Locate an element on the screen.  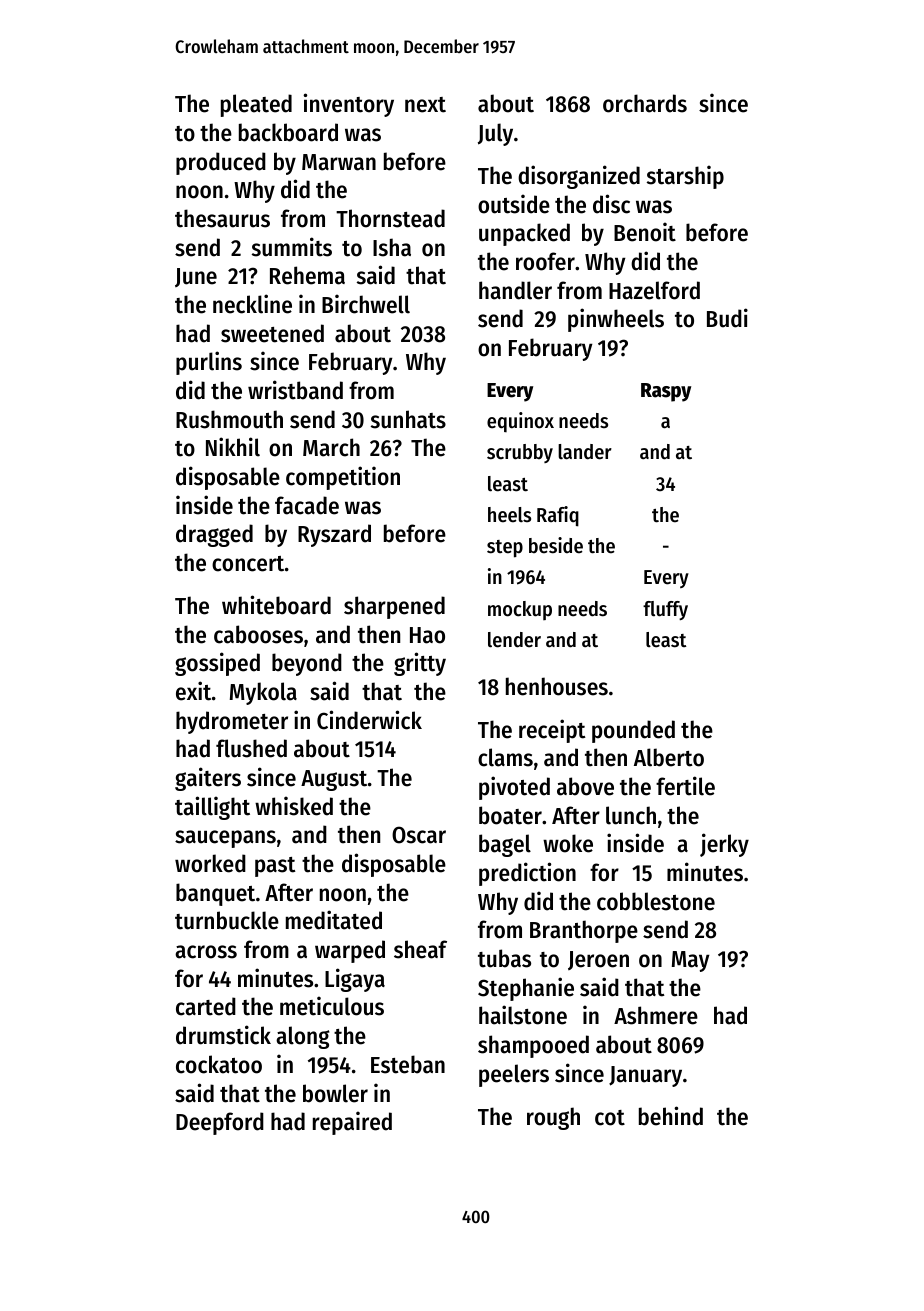
next is located at coordinates (425, 105).
